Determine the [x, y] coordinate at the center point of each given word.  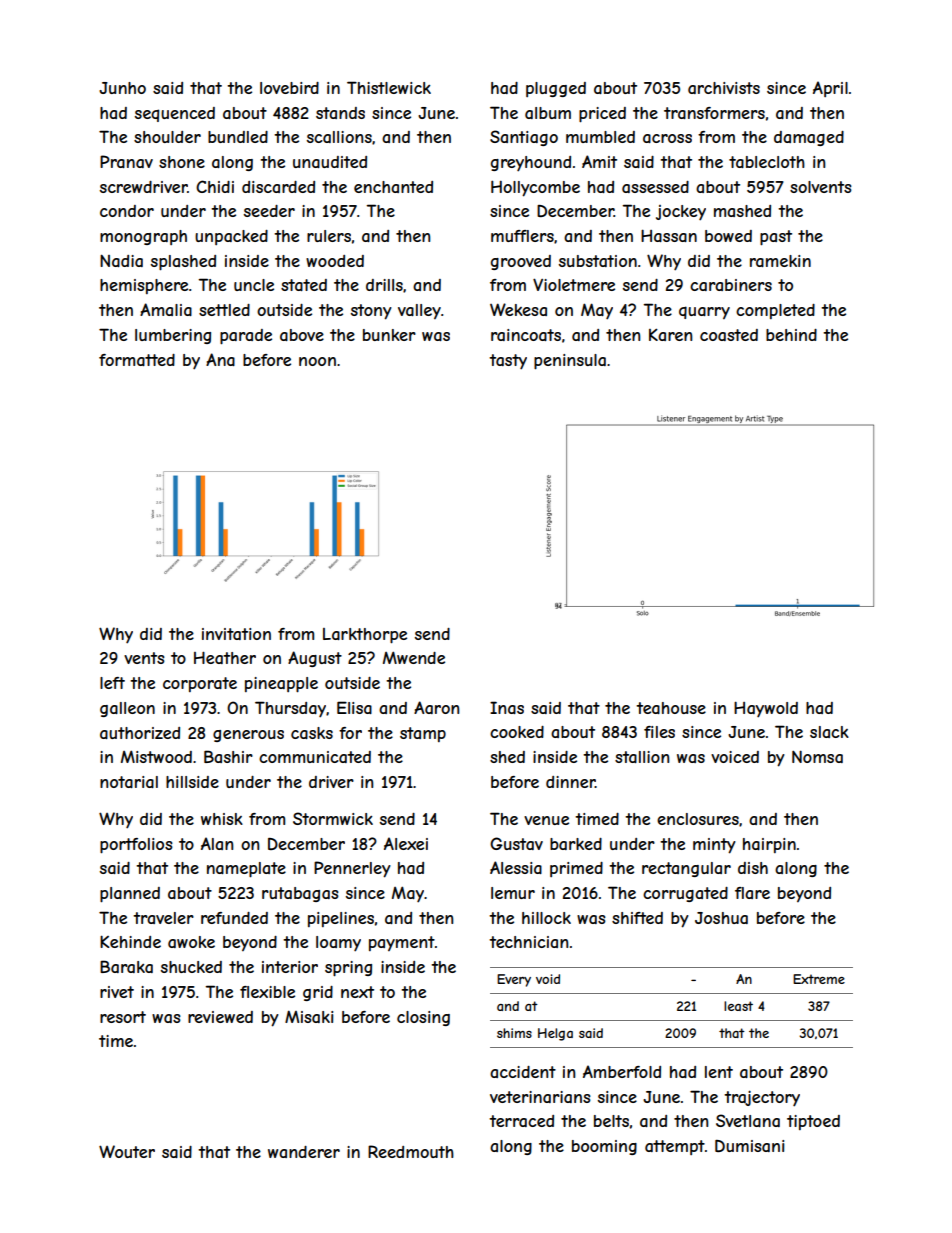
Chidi [215, 186]
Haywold [766, 709]
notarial [129, 782]
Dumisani [749, 1146]
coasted [729, 335]
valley [419, 311]
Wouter [127, 1151]
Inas [507, 707]
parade [246, 337]
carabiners [731, 285]
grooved [521, 262]
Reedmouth [411, 1151]
